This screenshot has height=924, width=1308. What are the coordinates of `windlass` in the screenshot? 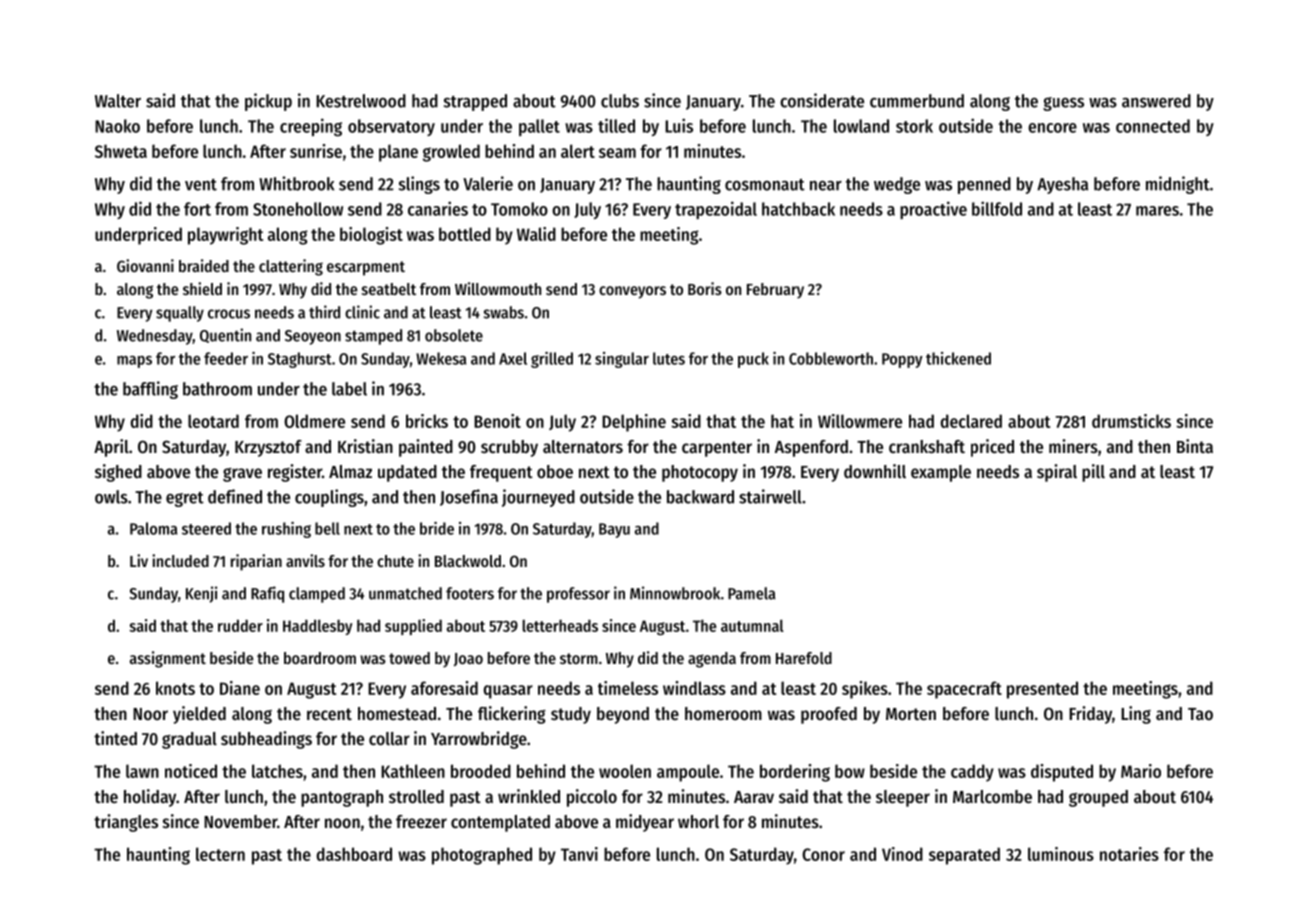 It's located at (694, 688).
